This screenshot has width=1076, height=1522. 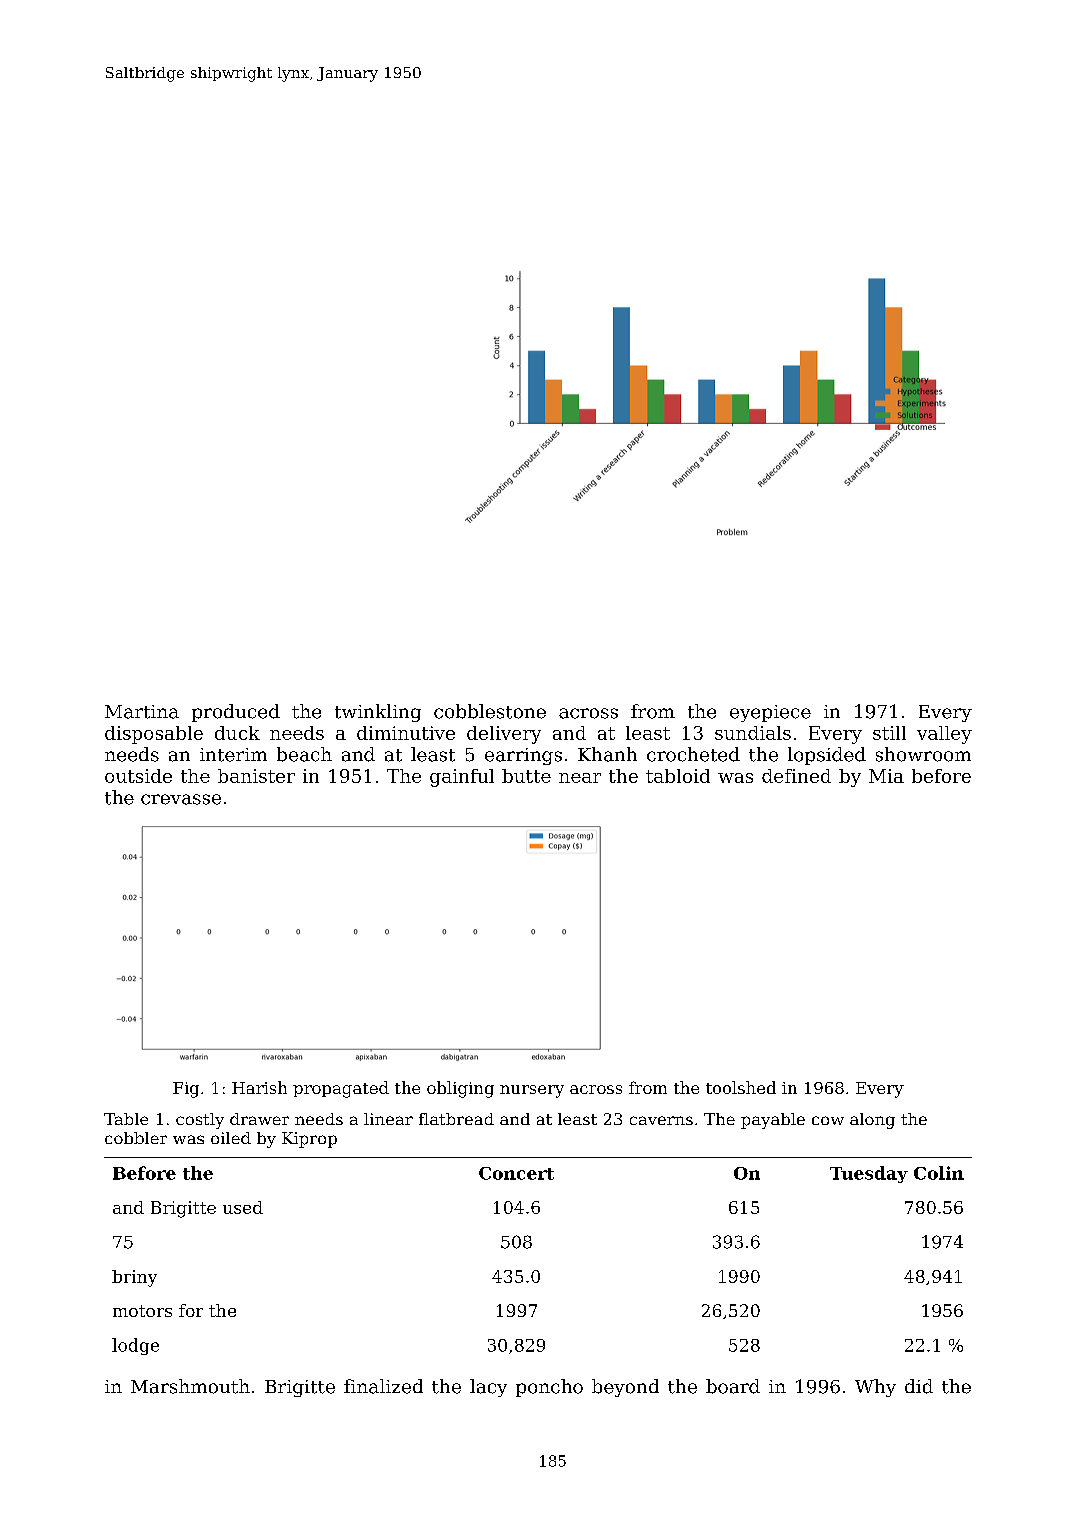 I want to click on interim, so click(x=233, y=755).
